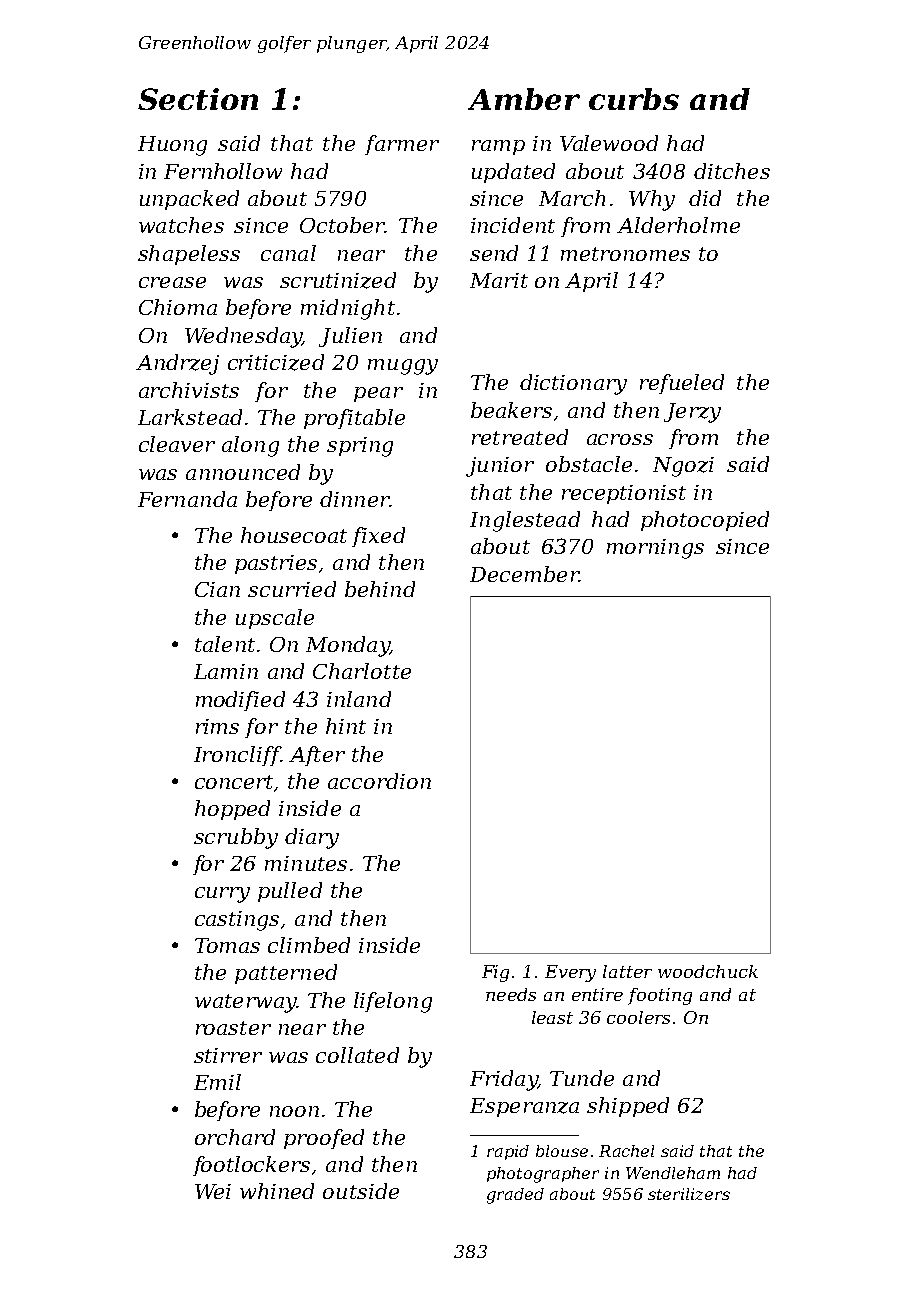 The width and height of the page is (908, 1316). What do you see at coordinates (198, 99) in the page?
I see `Section` at bounding box center [198, 99].
